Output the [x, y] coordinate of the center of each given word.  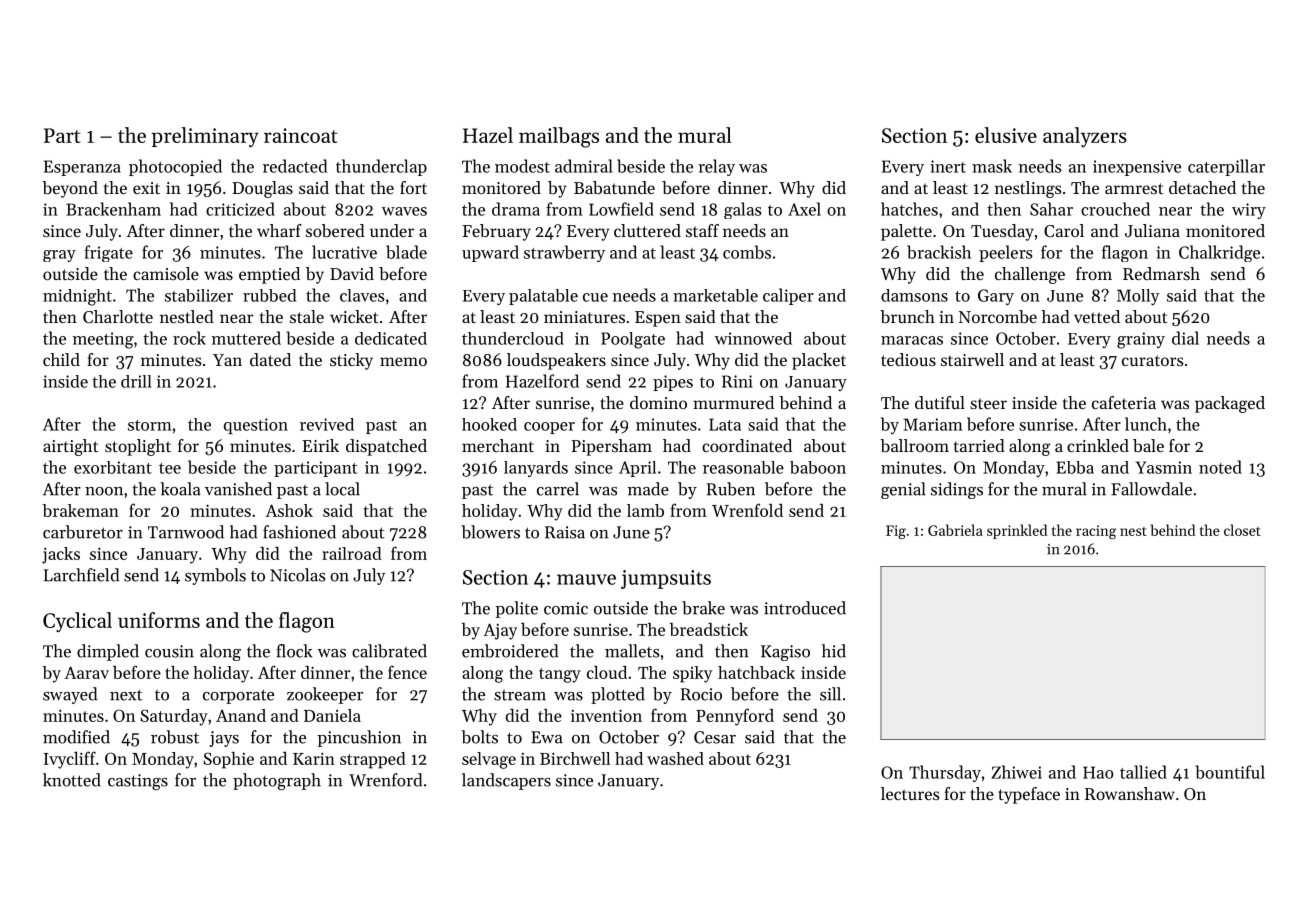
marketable [715, 295]
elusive [1006, 135]
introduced [805, 608]
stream [520, 695]
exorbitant [113, 467]
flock [294, 651]
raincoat [301, 135]
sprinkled [1017, 531]
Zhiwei [1017, 772]
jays [224, 739]
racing [1096, 532]
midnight [77, 297]
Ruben [731, 489]
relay [716, 167]
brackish [939, 252]
